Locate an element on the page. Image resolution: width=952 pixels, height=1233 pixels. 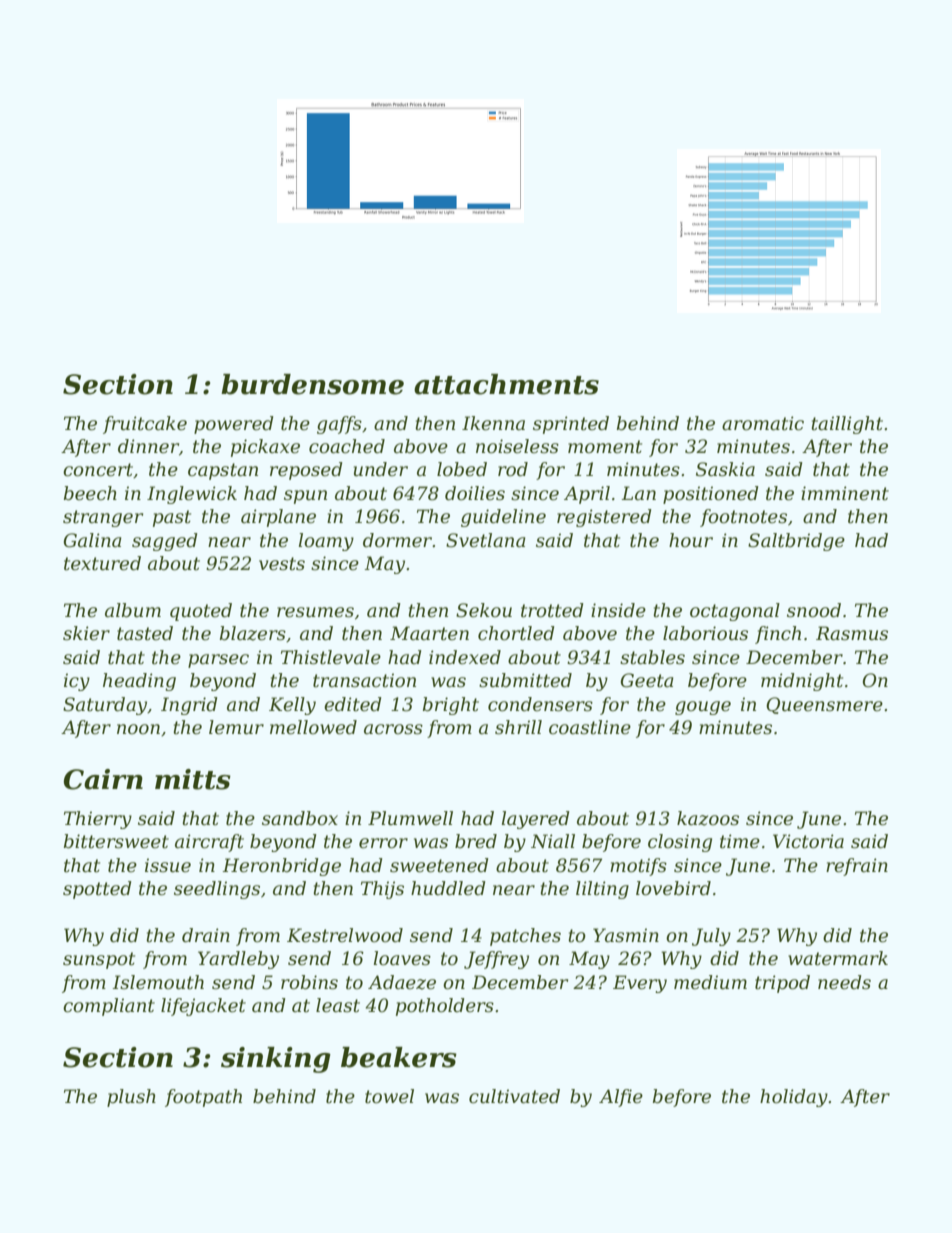
mitts is located at coordinates (193, 779).
